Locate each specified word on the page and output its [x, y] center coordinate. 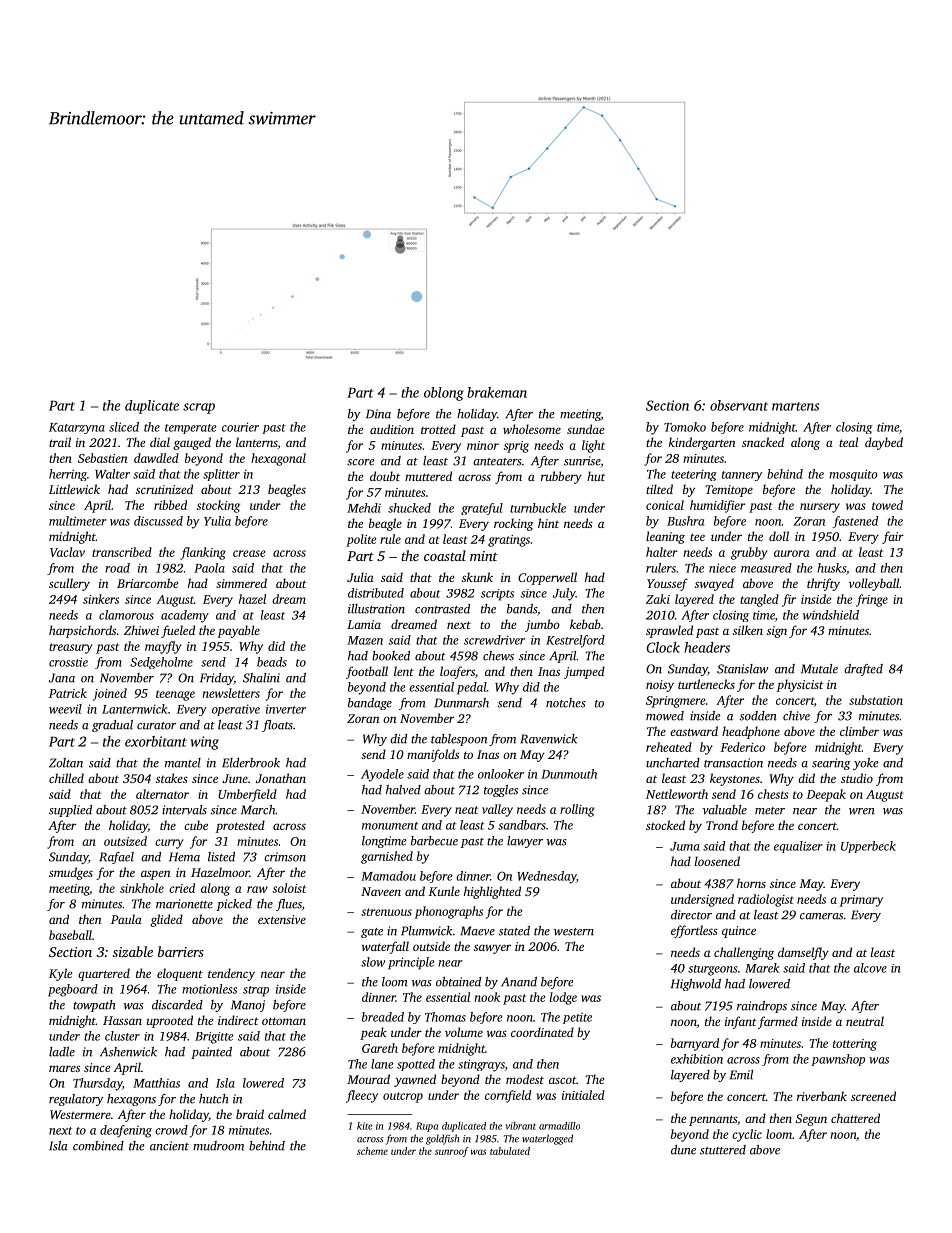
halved [403, 790]
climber [859, 731]
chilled [66, 778]
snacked [763, 442]
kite [365, 1126]
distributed [376, 593]
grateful [482, 509]
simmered [241, 583]
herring [68, 475]
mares [64, 1068]
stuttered [723, 1150]
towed [887, 505]
